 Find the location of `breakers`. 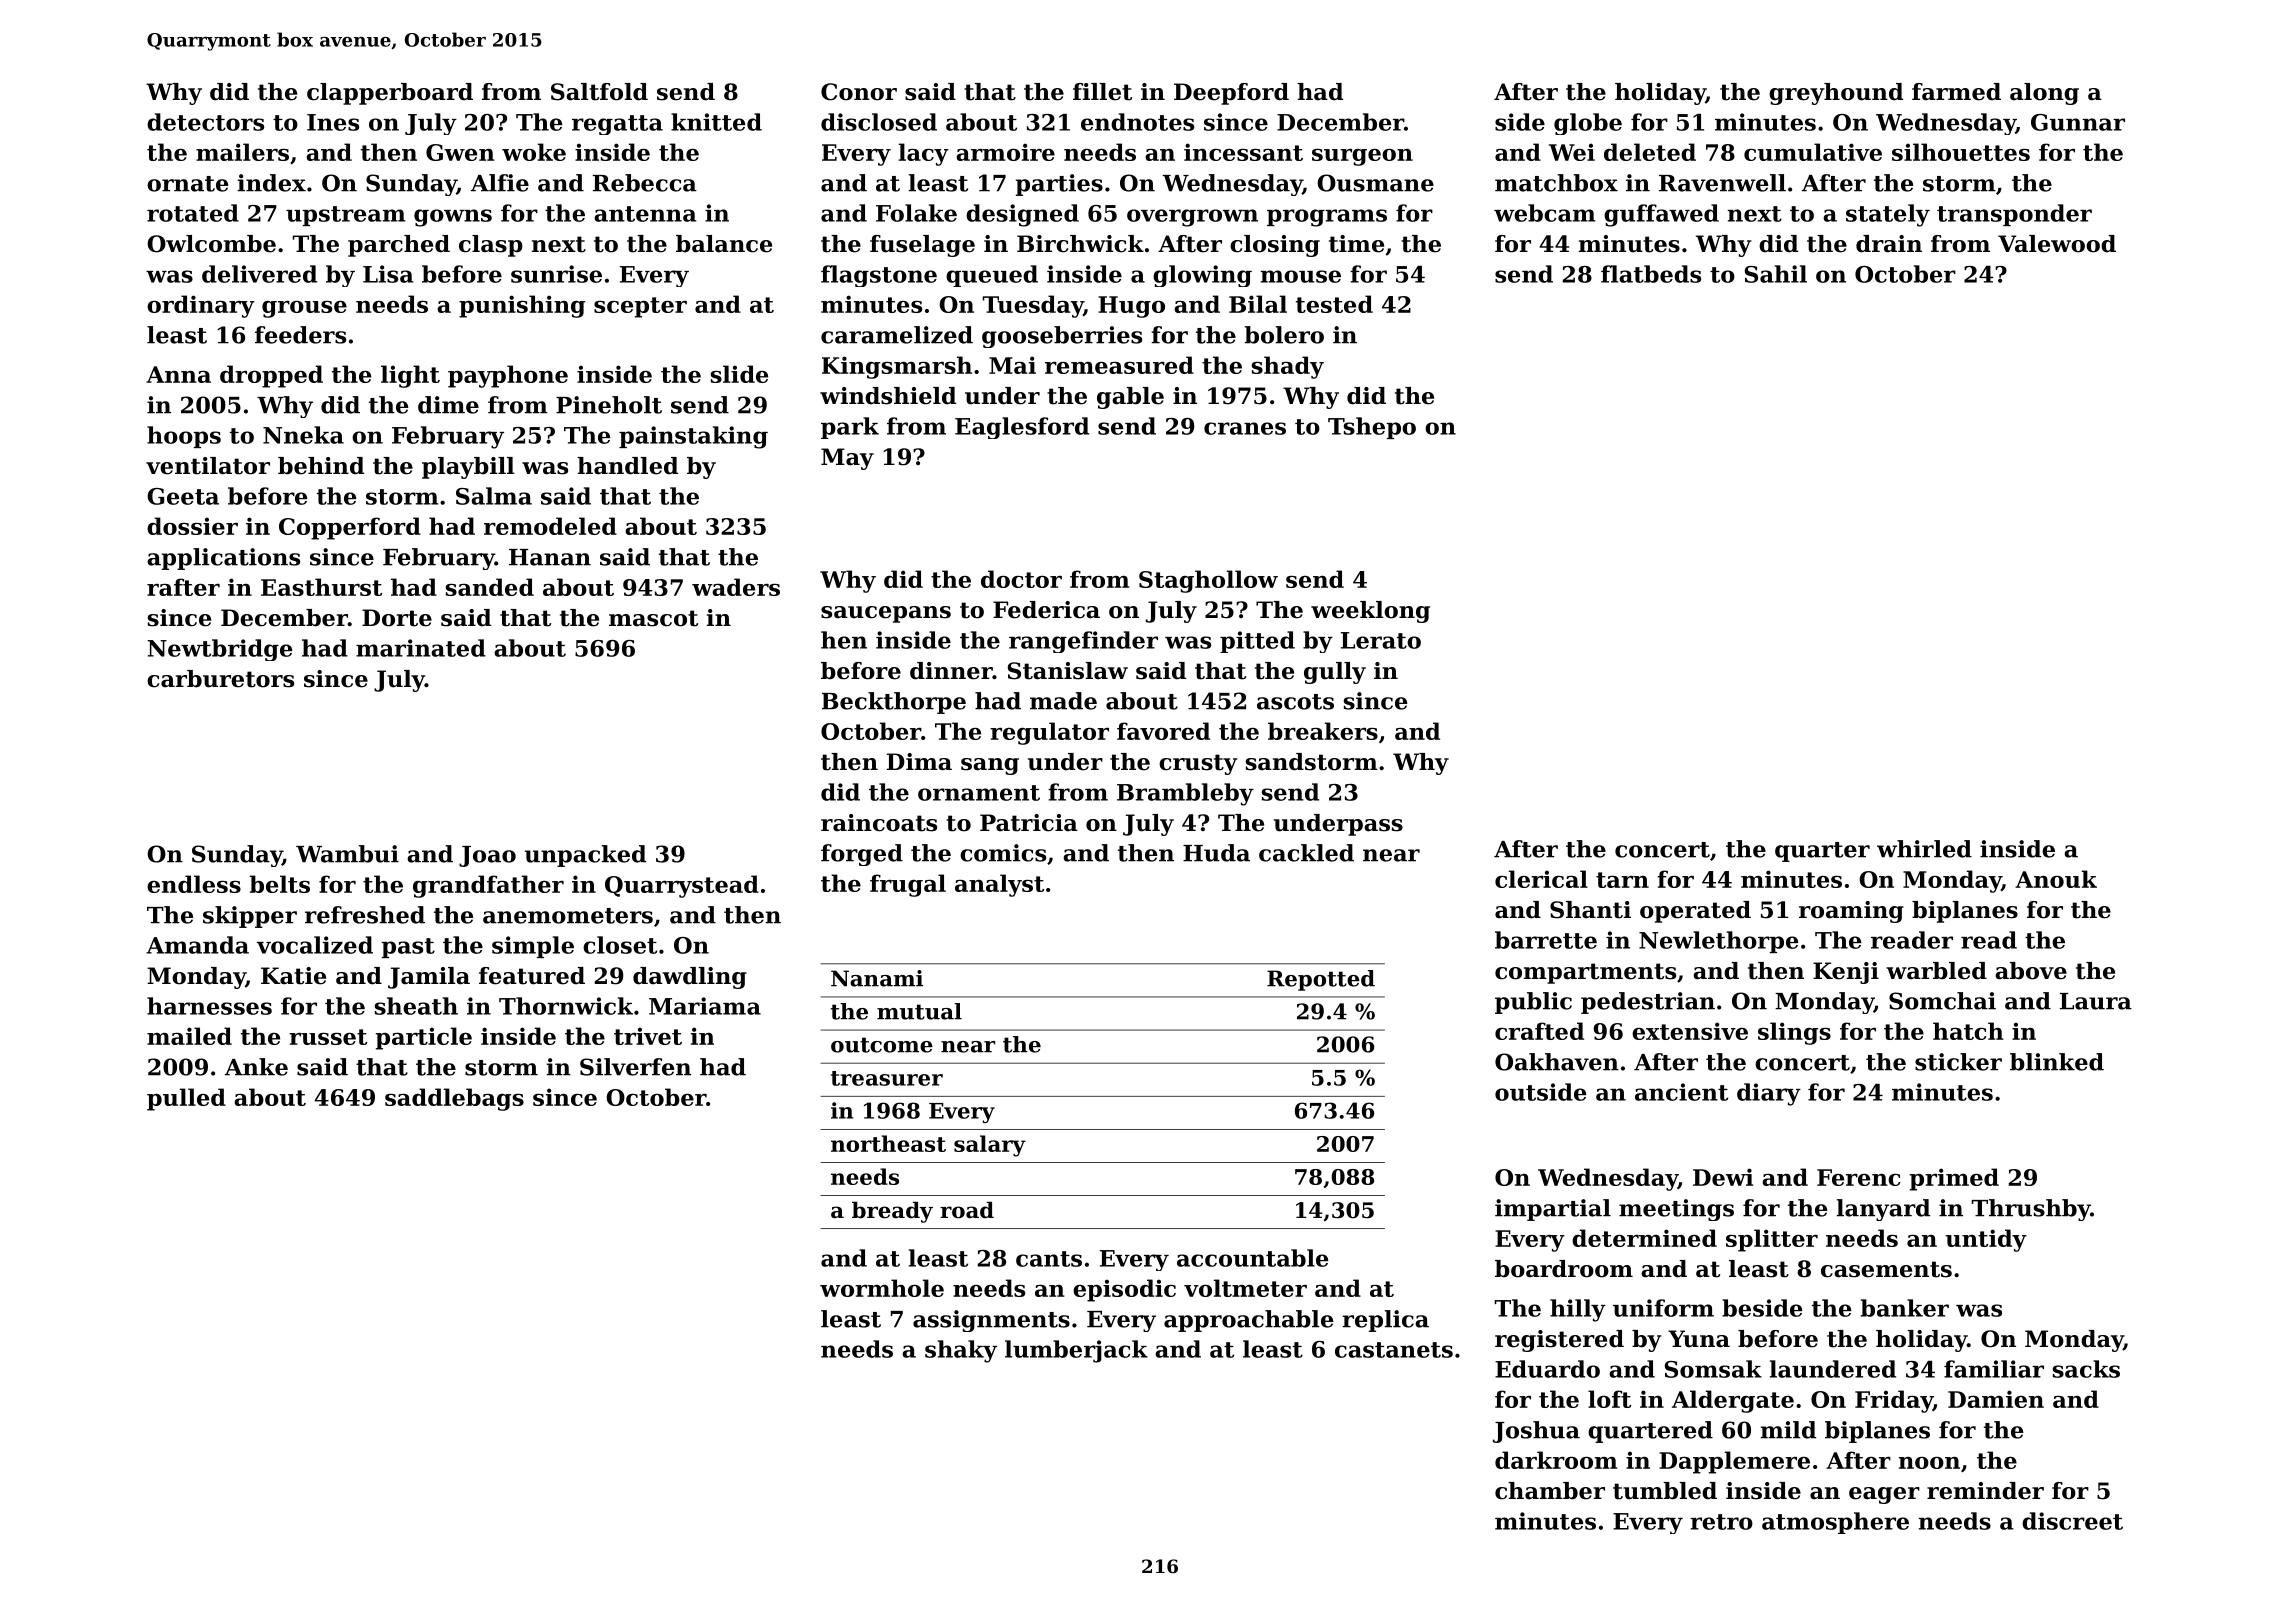

breakers is located at coordinates (1323, 731).
